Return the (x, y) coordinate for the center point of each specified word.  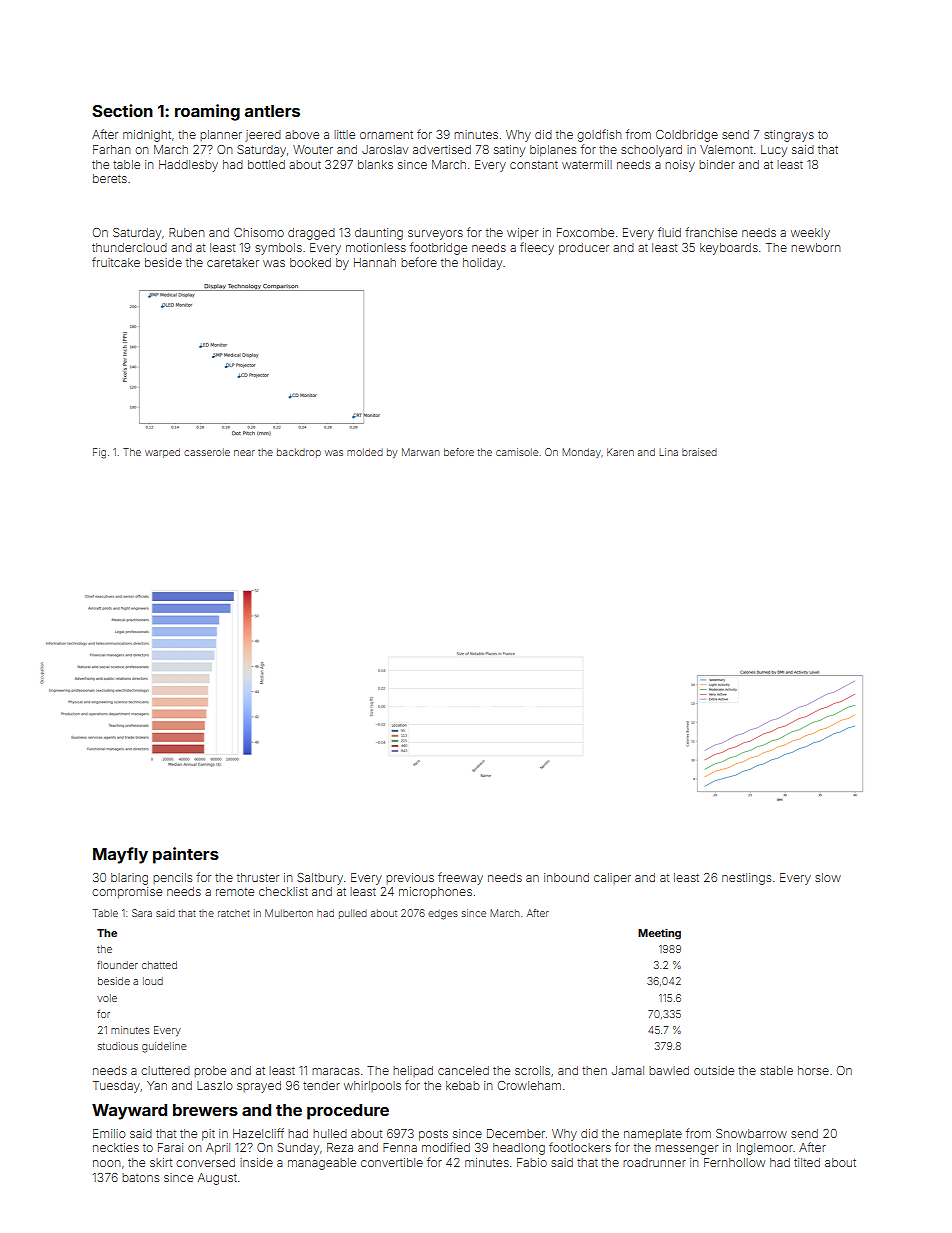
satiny (509, 151)
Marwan (421, 452)
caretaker (233, 262)
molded (365, 452)
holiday (482, 264)
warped (162, 453)
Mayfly (120, 855)
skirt (161, 1162)
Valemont (726, 149)
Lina (668, 452)
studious (118, 1046)
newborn (816, 247)
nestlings (746, 879)
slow (828, 877)
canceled (463, 1070)
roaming (207, 112)
